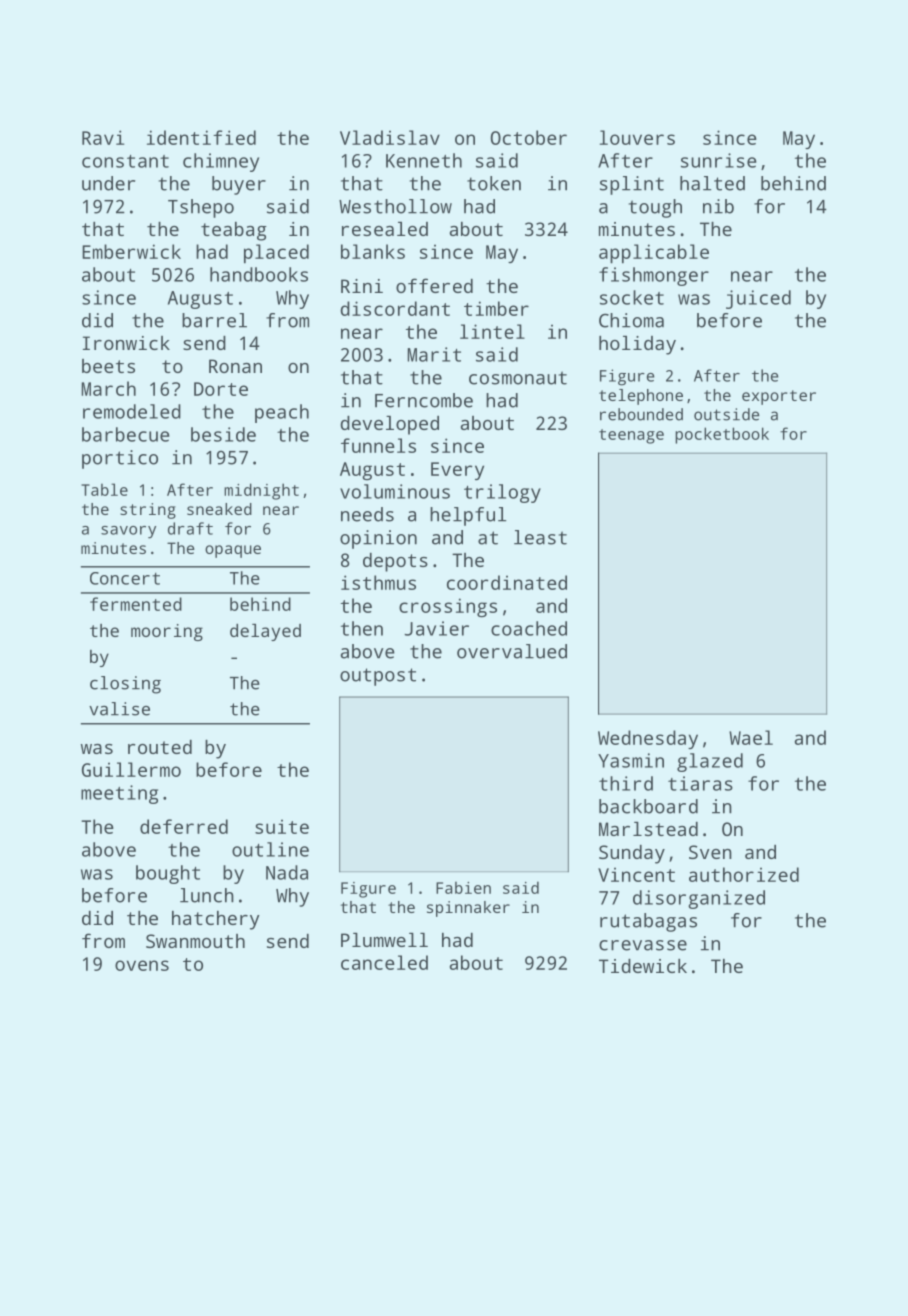  I want to click on canceled, so click(384, 962).
